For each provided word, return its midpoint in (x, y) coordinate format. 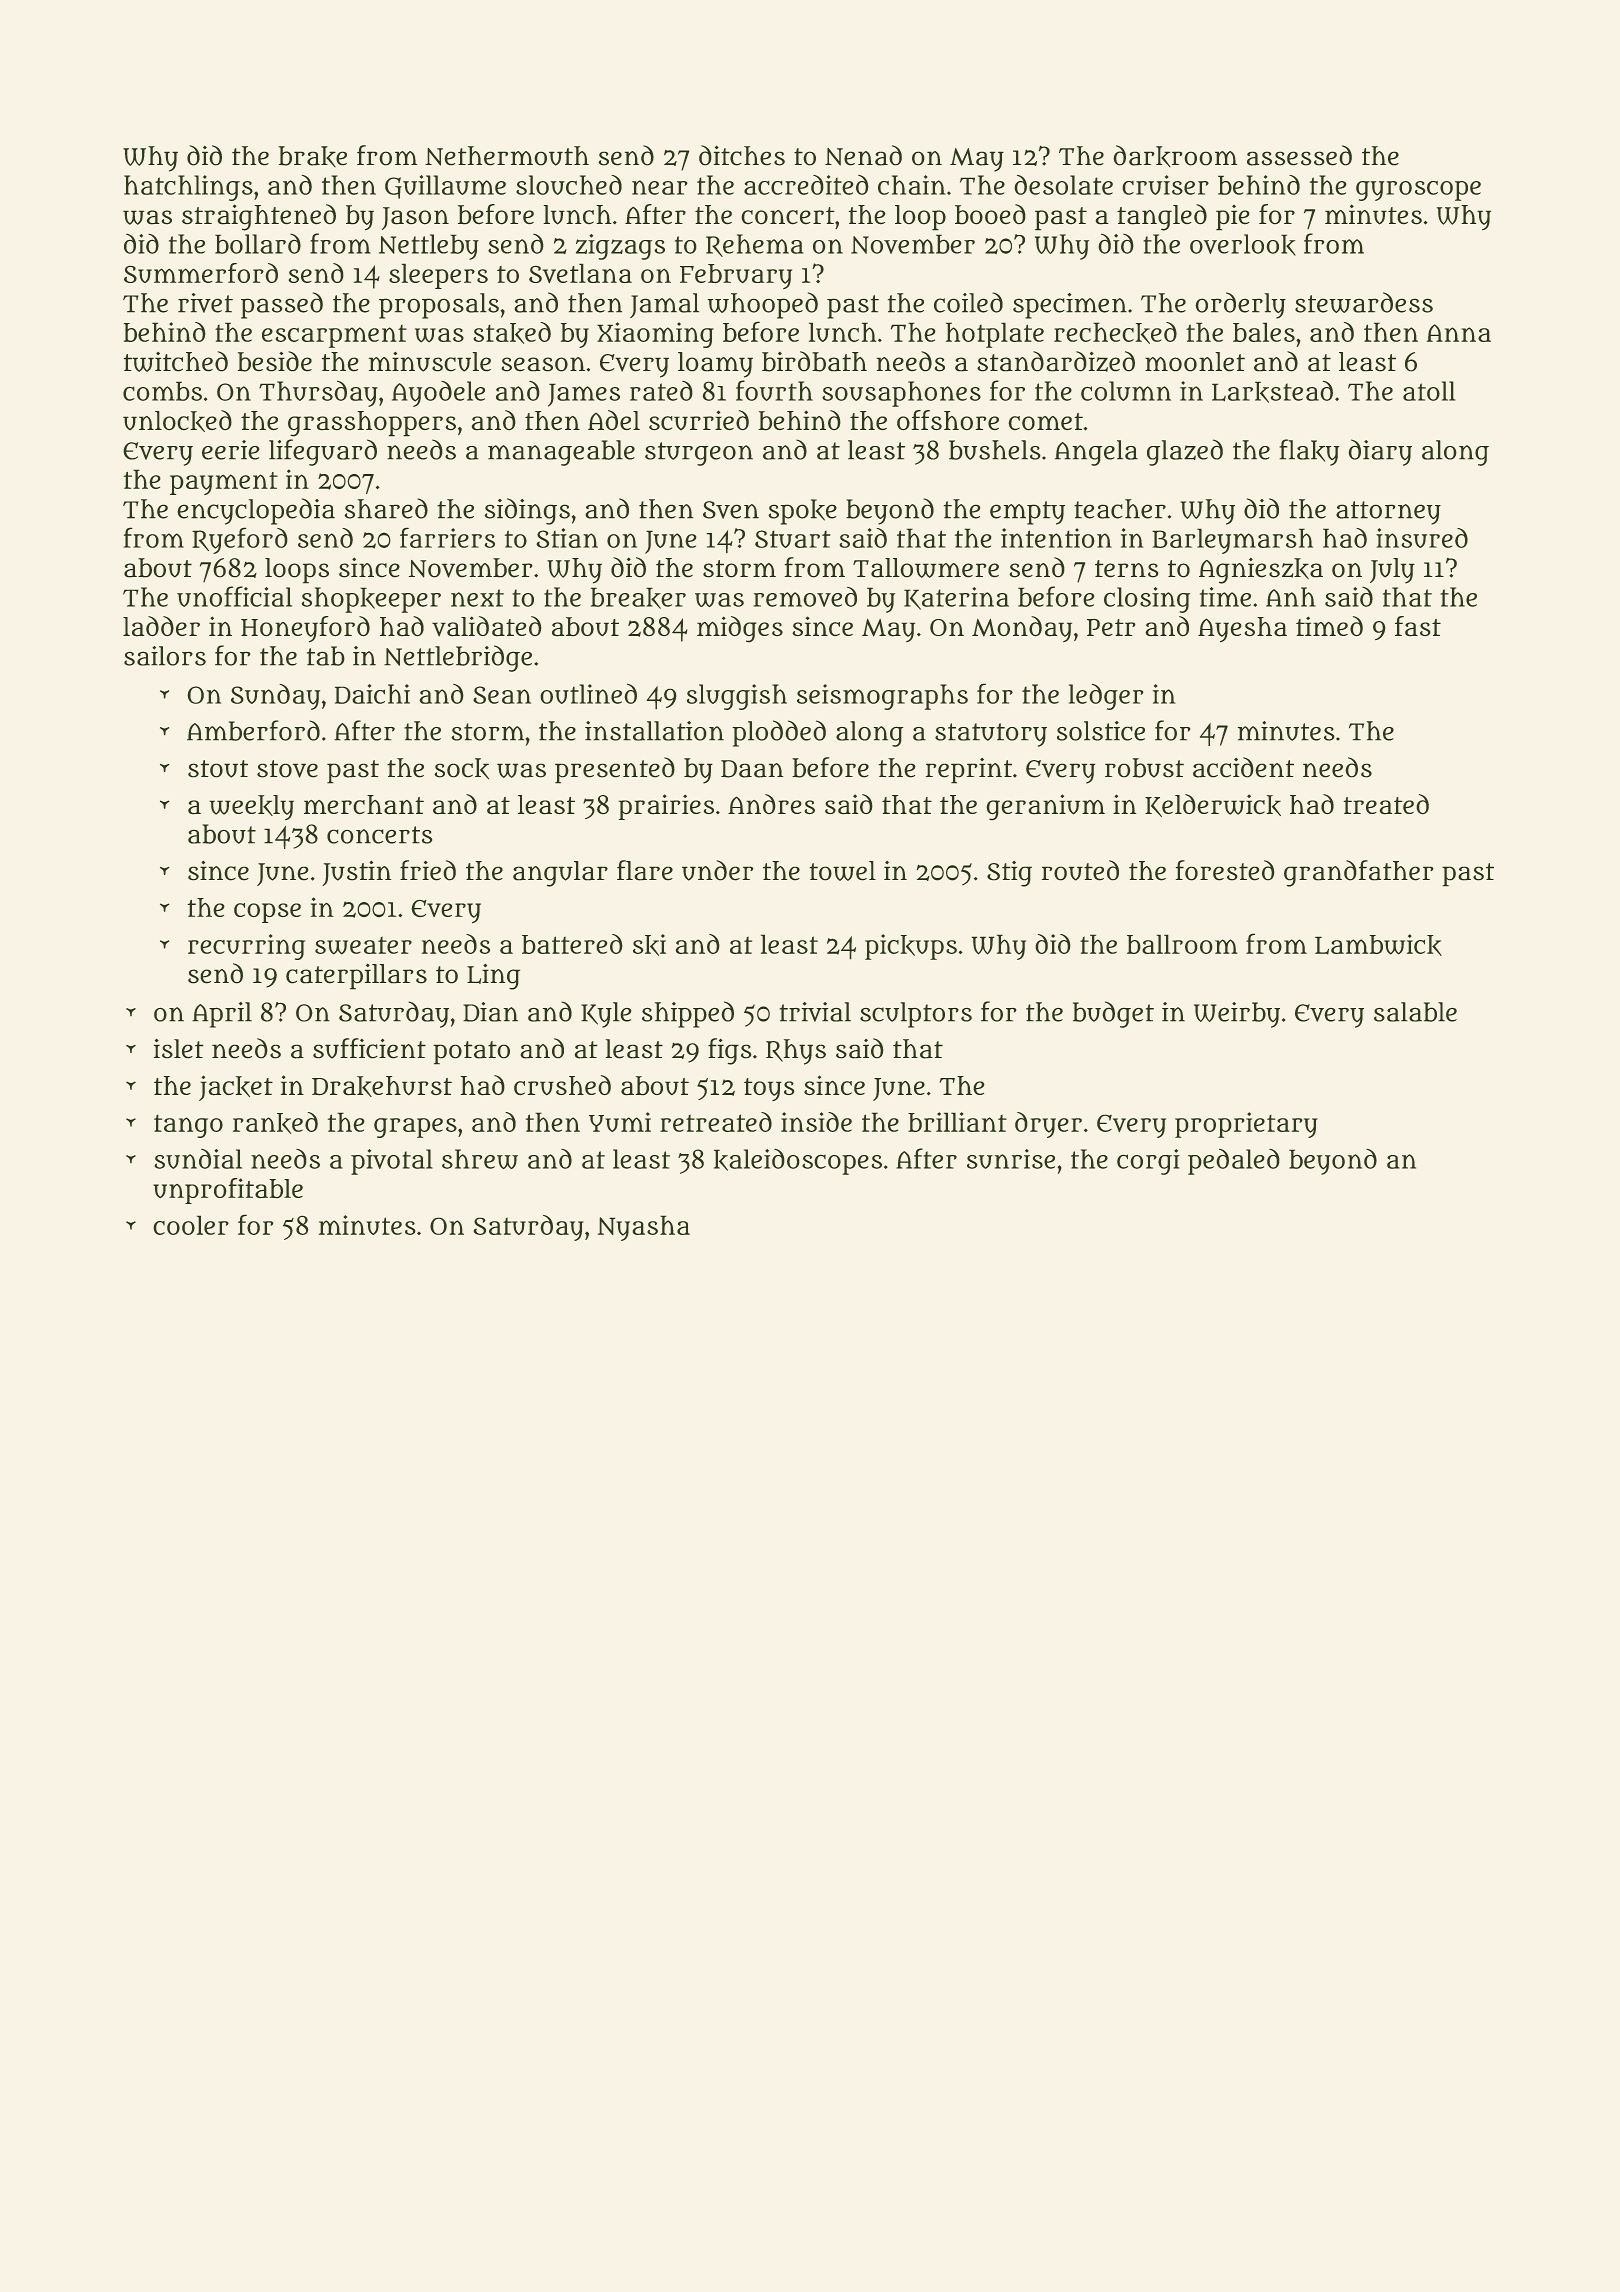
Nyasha (644, 1228)
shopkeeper (371, 600)
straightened (259, 217)
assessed (1299, 155)
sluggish (737, 697)
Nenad (863, 155)
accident (1243, 767)
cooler (191, 1225)
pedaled (1234, 1161)
